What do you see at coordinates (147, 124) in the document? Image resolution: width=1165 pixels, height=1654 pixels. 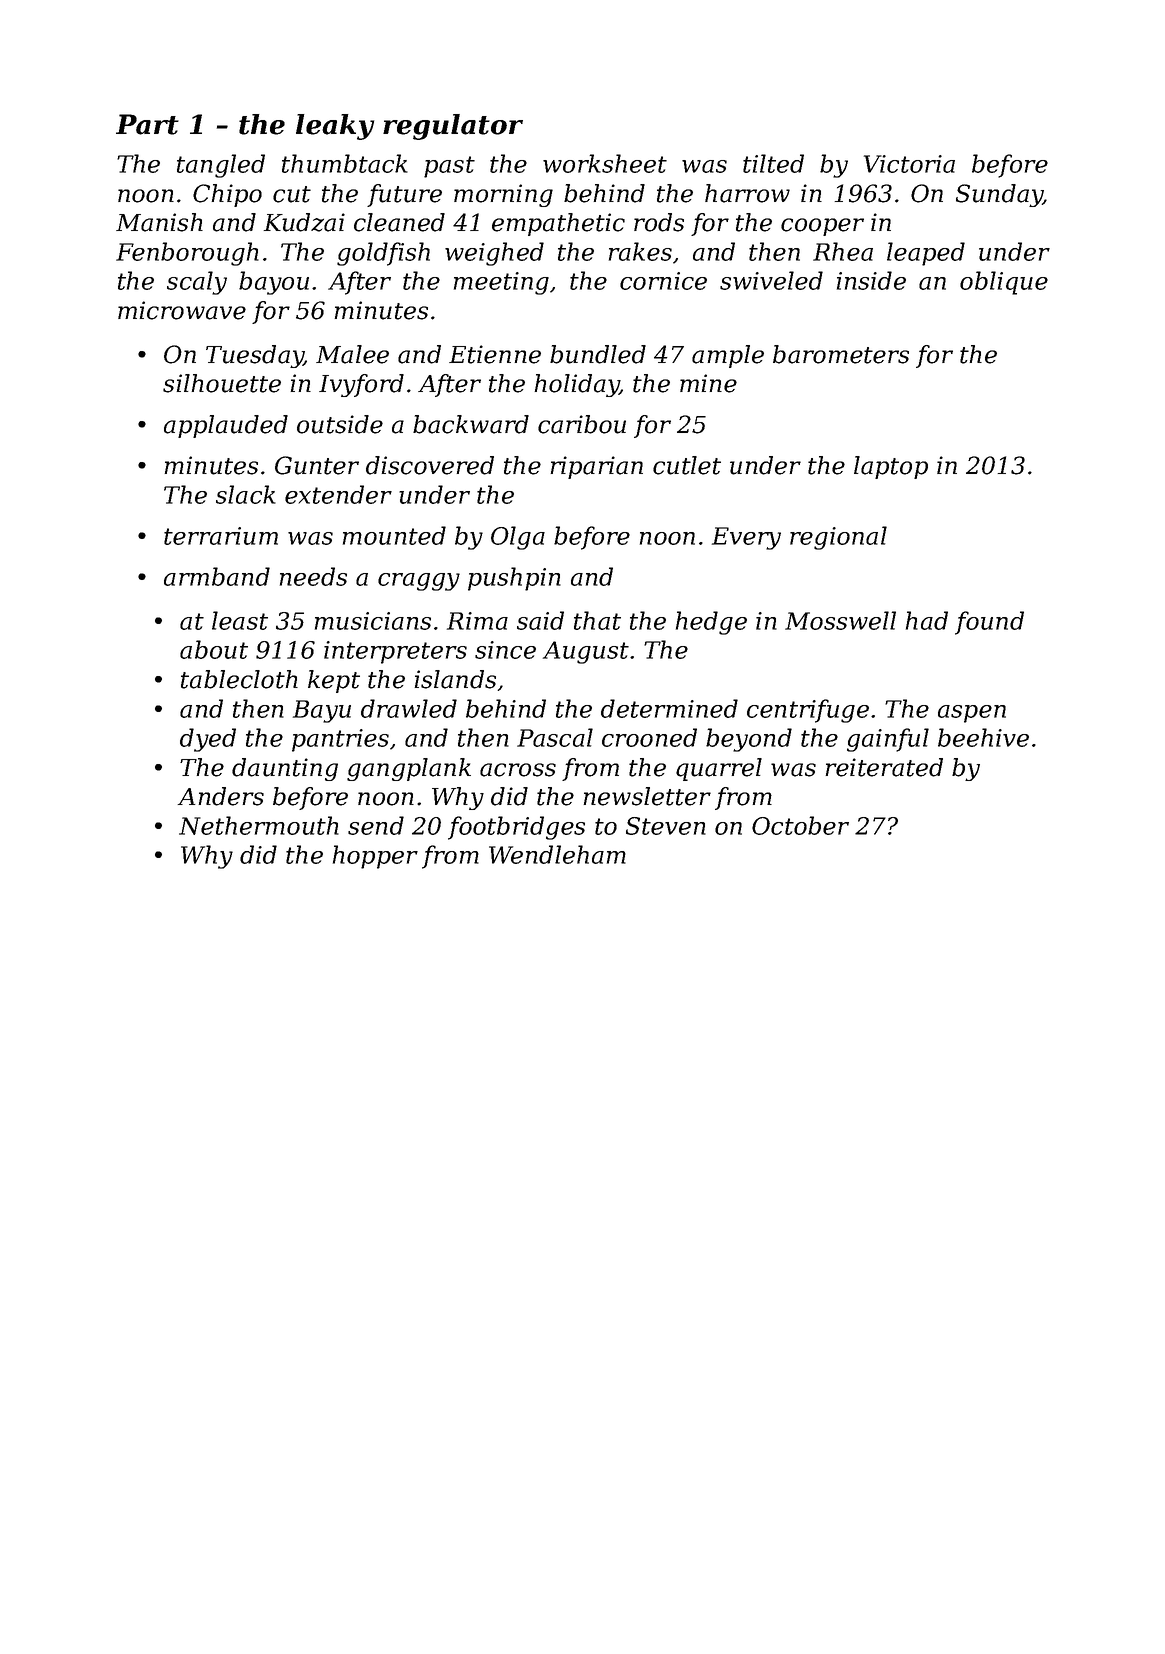 I see `Part` at bounding box center [147, 124].
